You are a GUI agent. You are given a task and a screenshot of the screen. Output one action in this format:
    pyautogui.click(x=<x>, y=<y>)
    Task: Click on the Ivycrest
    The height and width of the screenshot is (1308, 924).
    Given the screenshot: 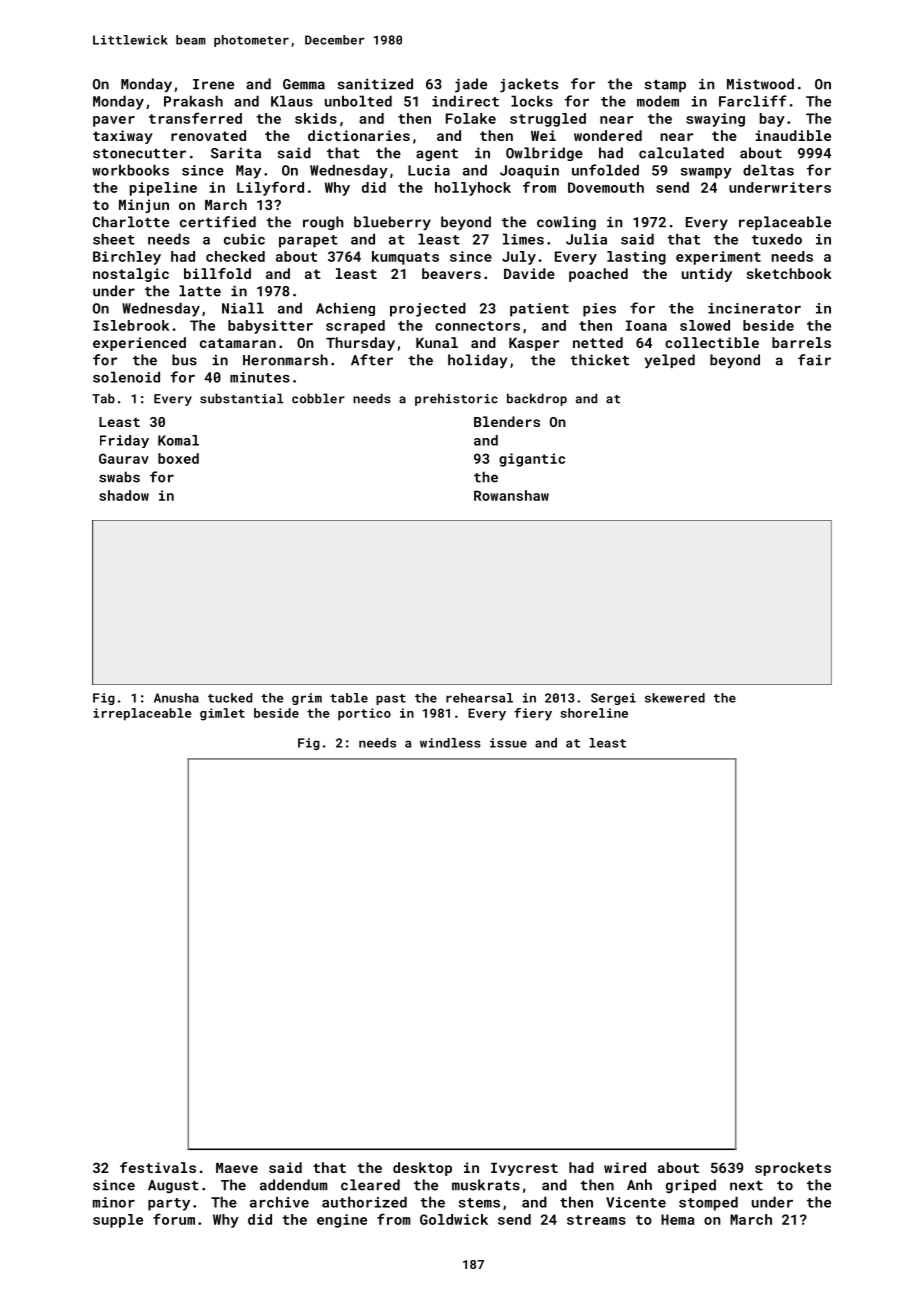 What is the action you would take?
    pyautogui.click(x=524, y=1169)
